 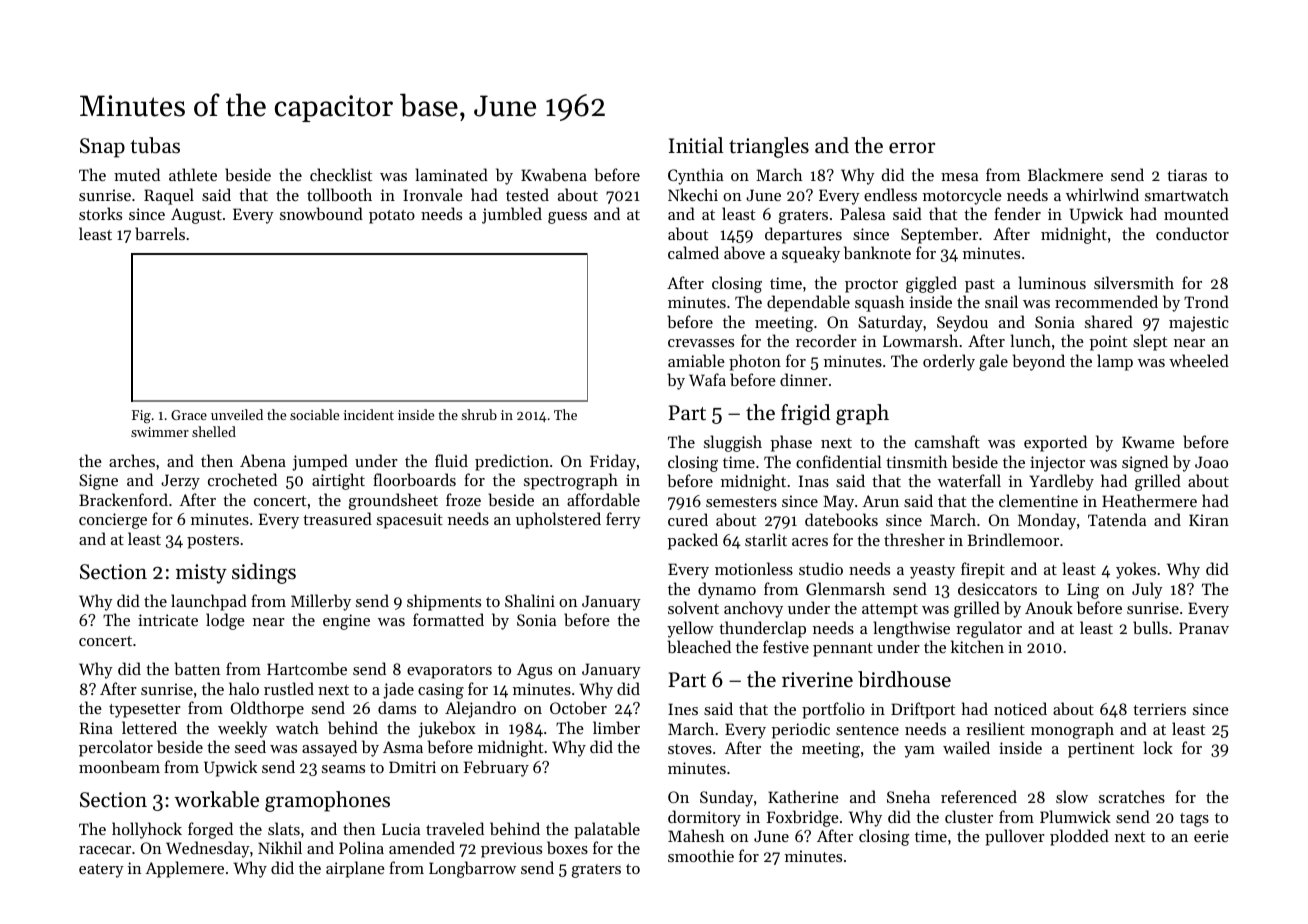 I want to click on shared, so click(x=1109, y=321).
